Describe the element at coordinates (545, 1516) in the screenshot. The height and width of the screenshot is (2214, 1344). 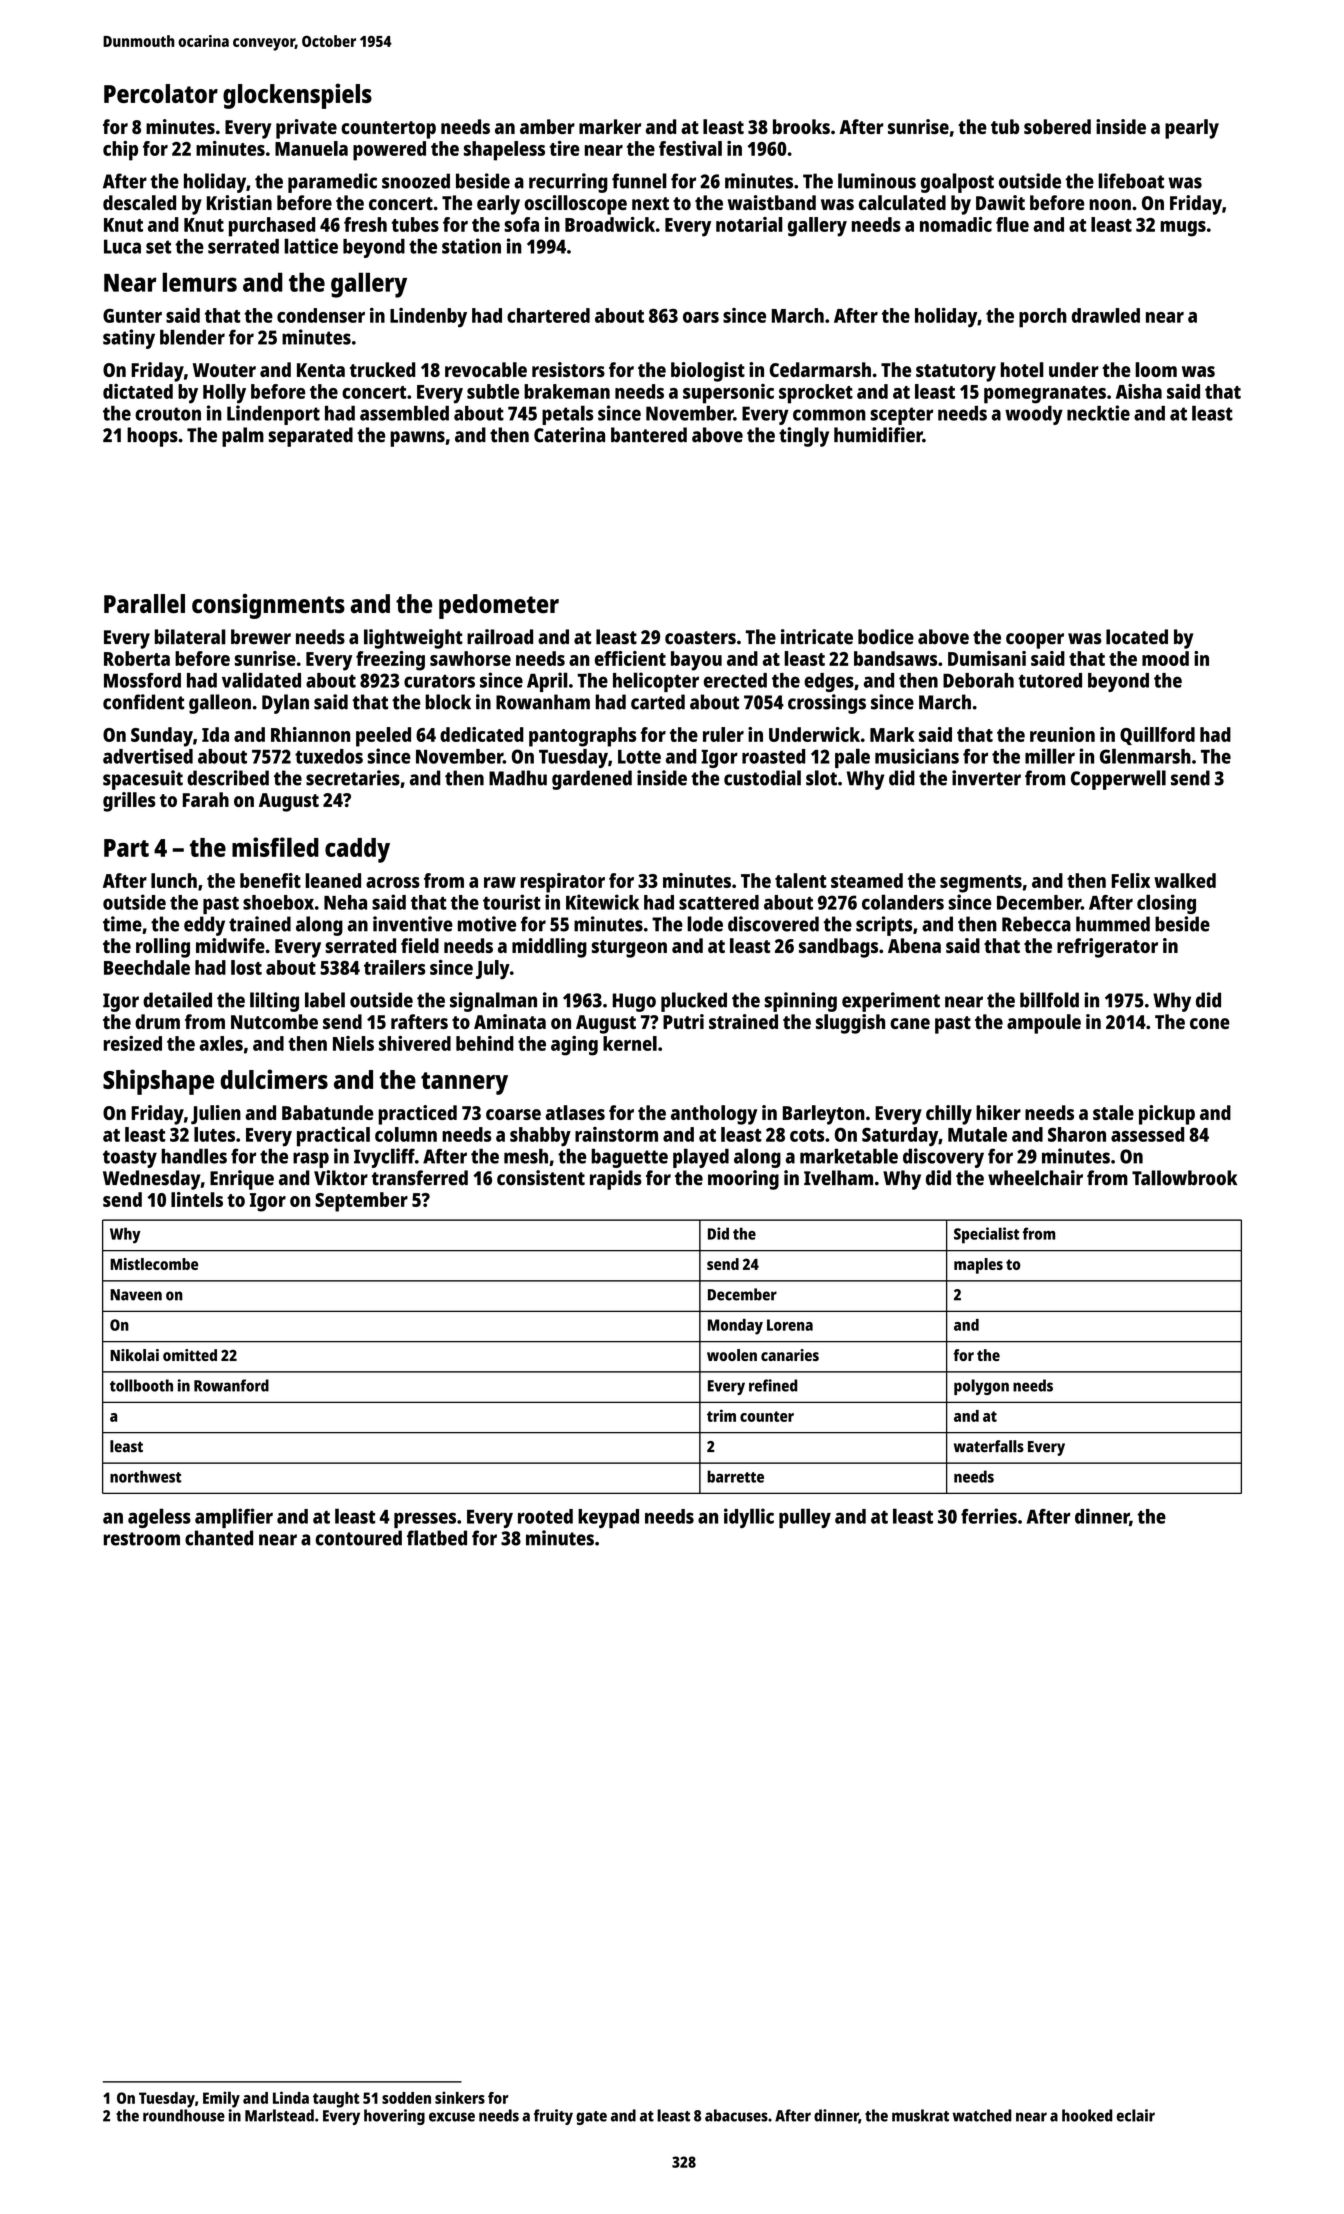
I see `rooted` at that location.
